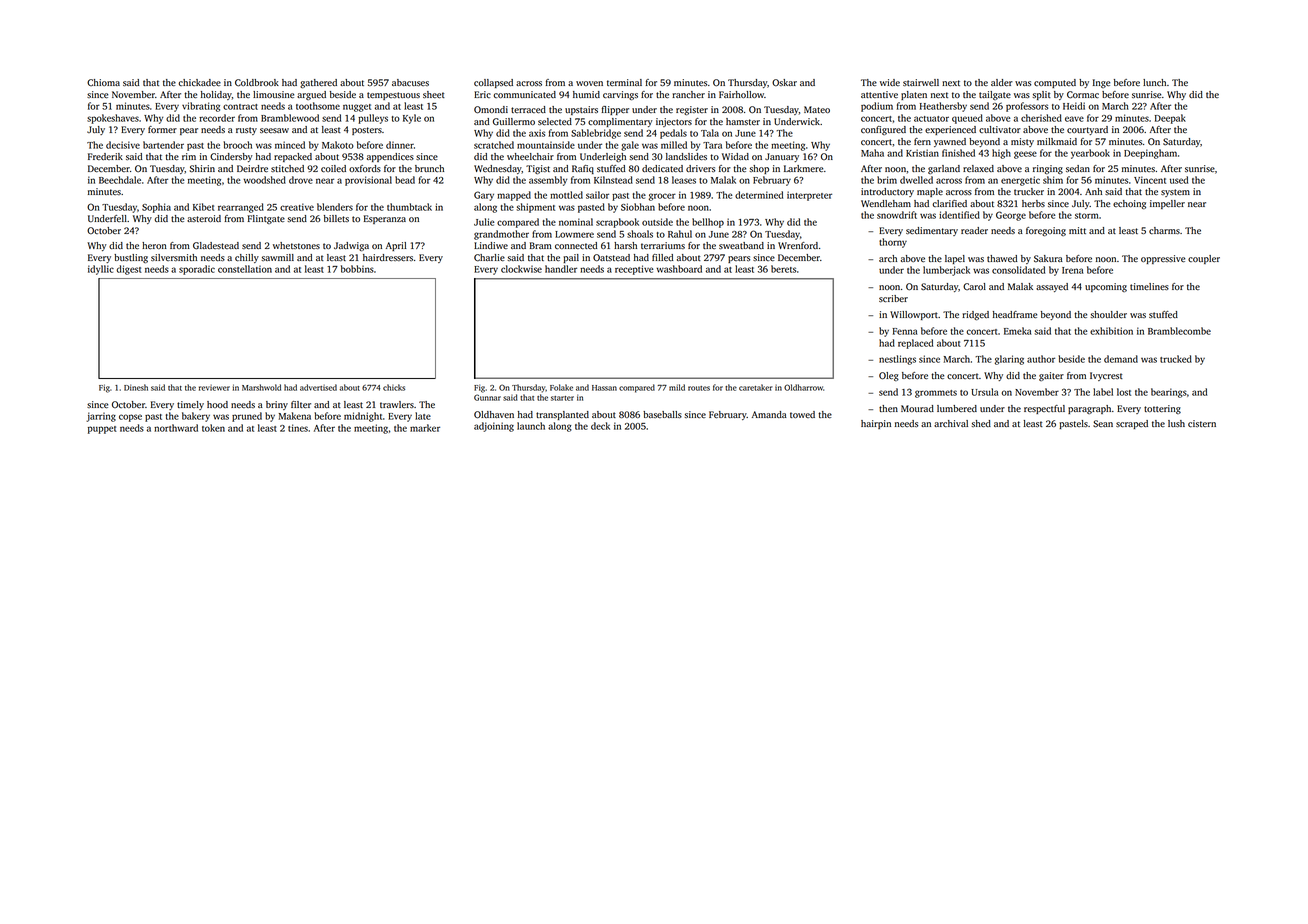 The width and height of the image is (1308, 924). Describe the element at coordinates (214, 388) in the image. I see `reviewer` at that location.
